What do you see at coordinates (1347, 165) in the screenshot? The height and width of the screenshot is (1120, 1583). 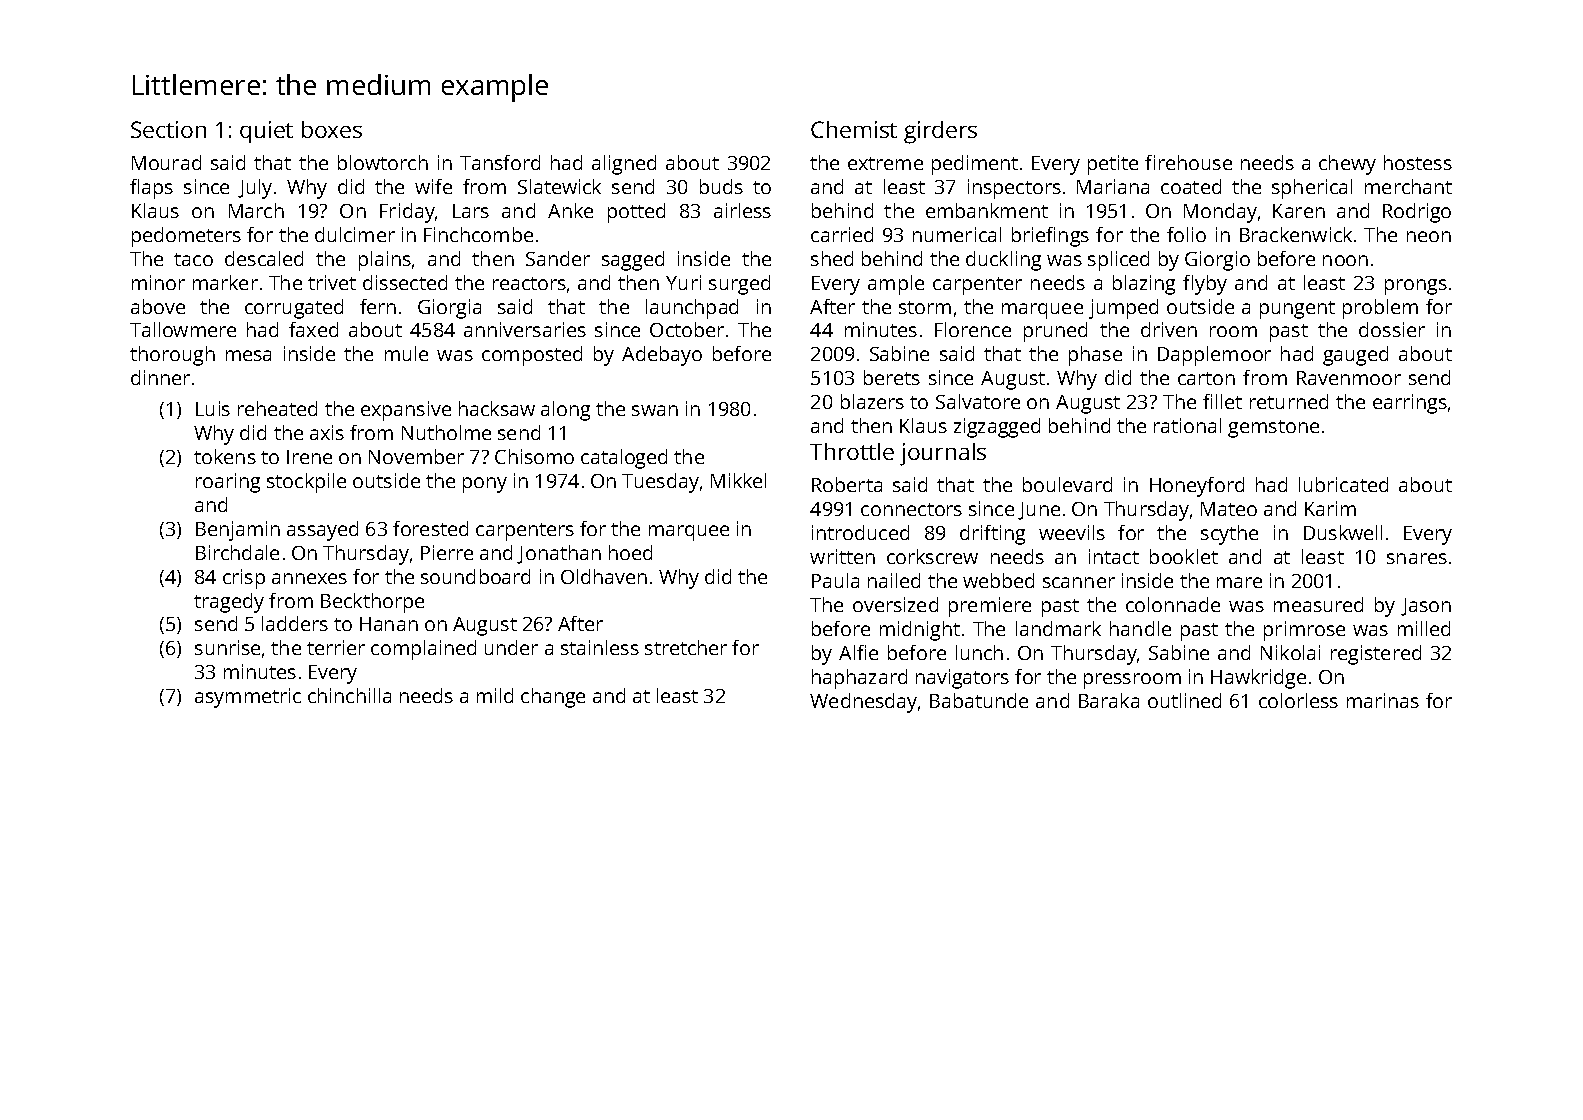 I see `chewy` at bounding box center [1347, 165].
